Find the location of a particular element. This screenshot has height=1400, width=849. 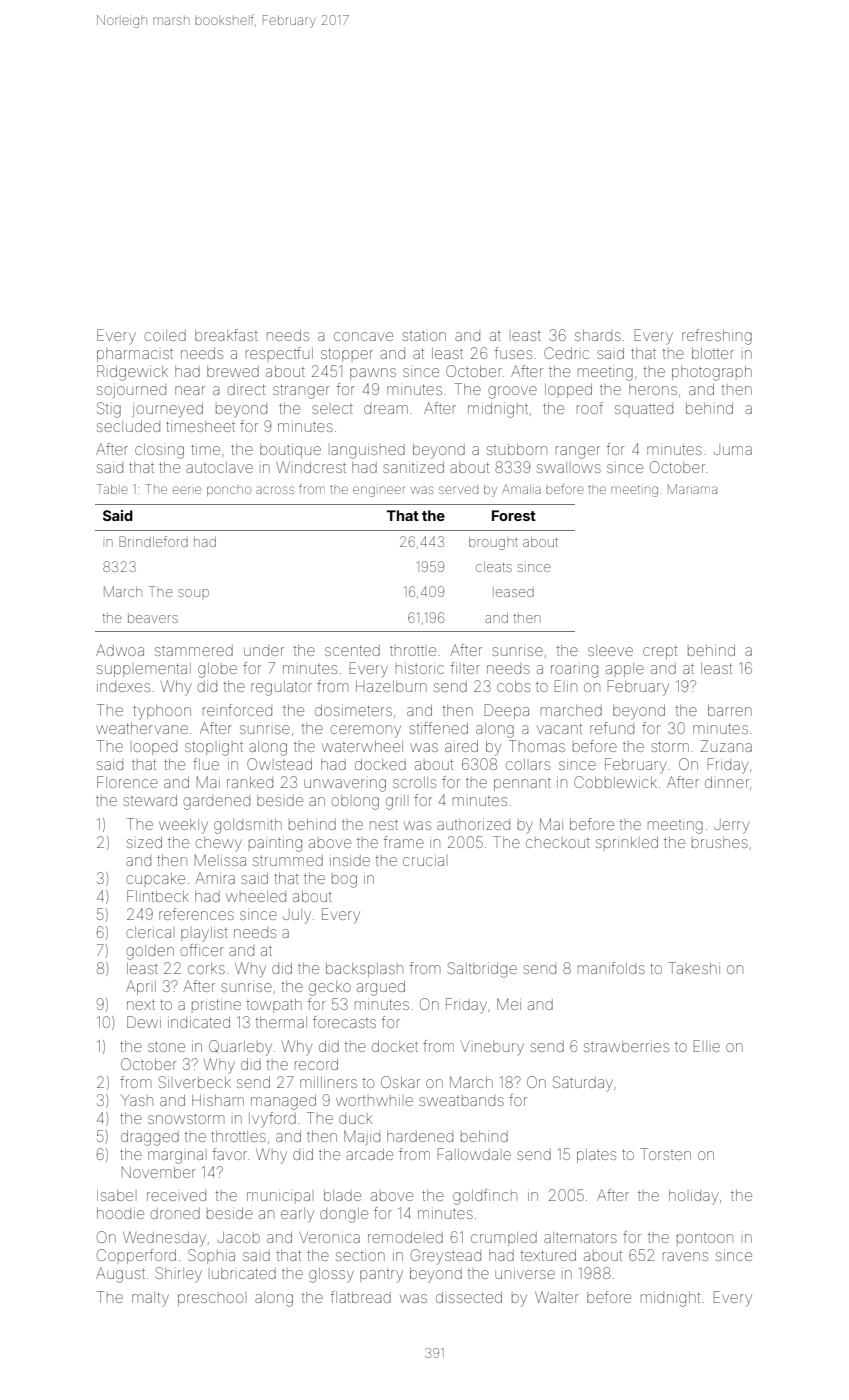

dinner is located at coordinates (727, 782).
